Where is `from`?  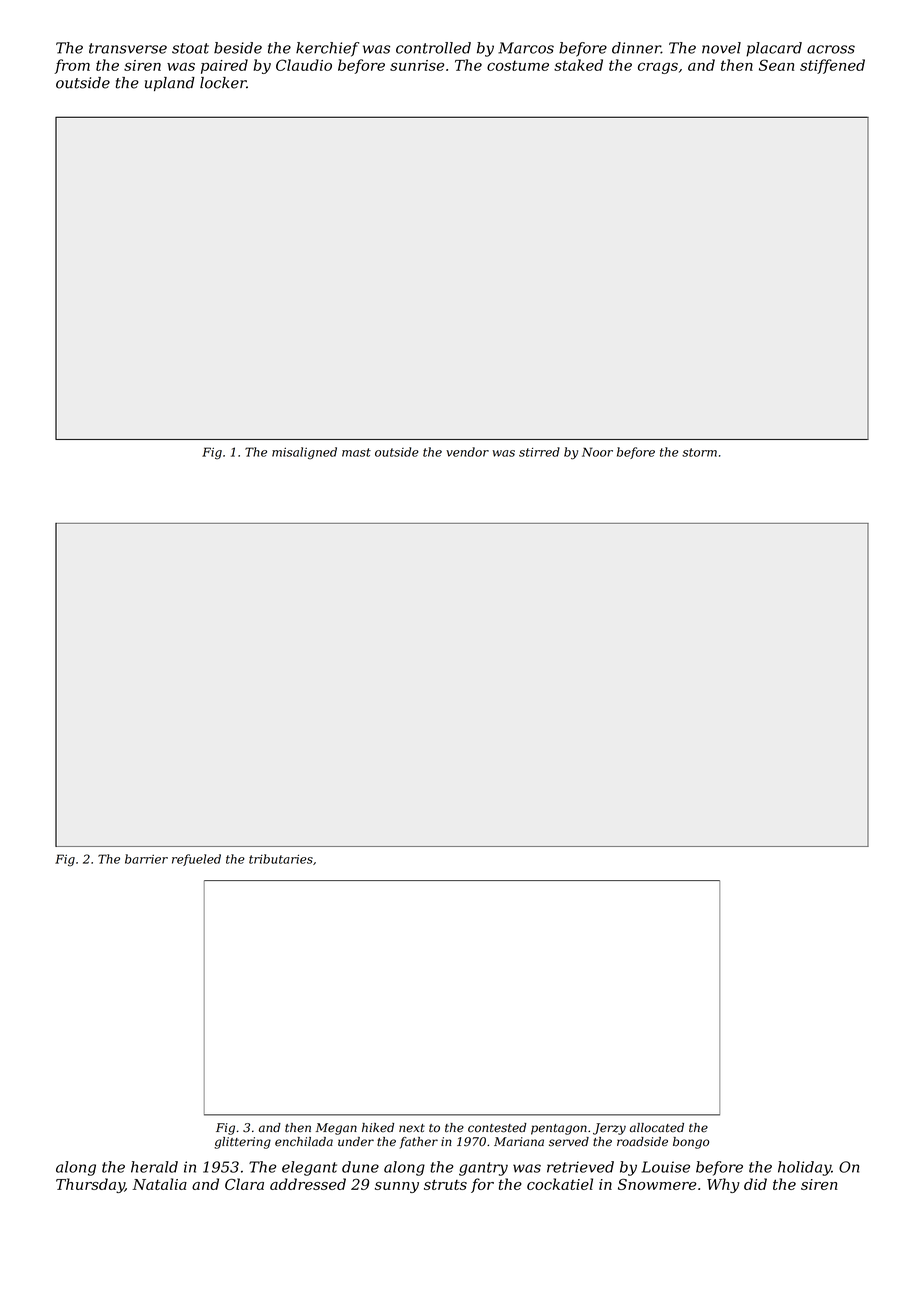 from is located at coordinates (72, 66).
